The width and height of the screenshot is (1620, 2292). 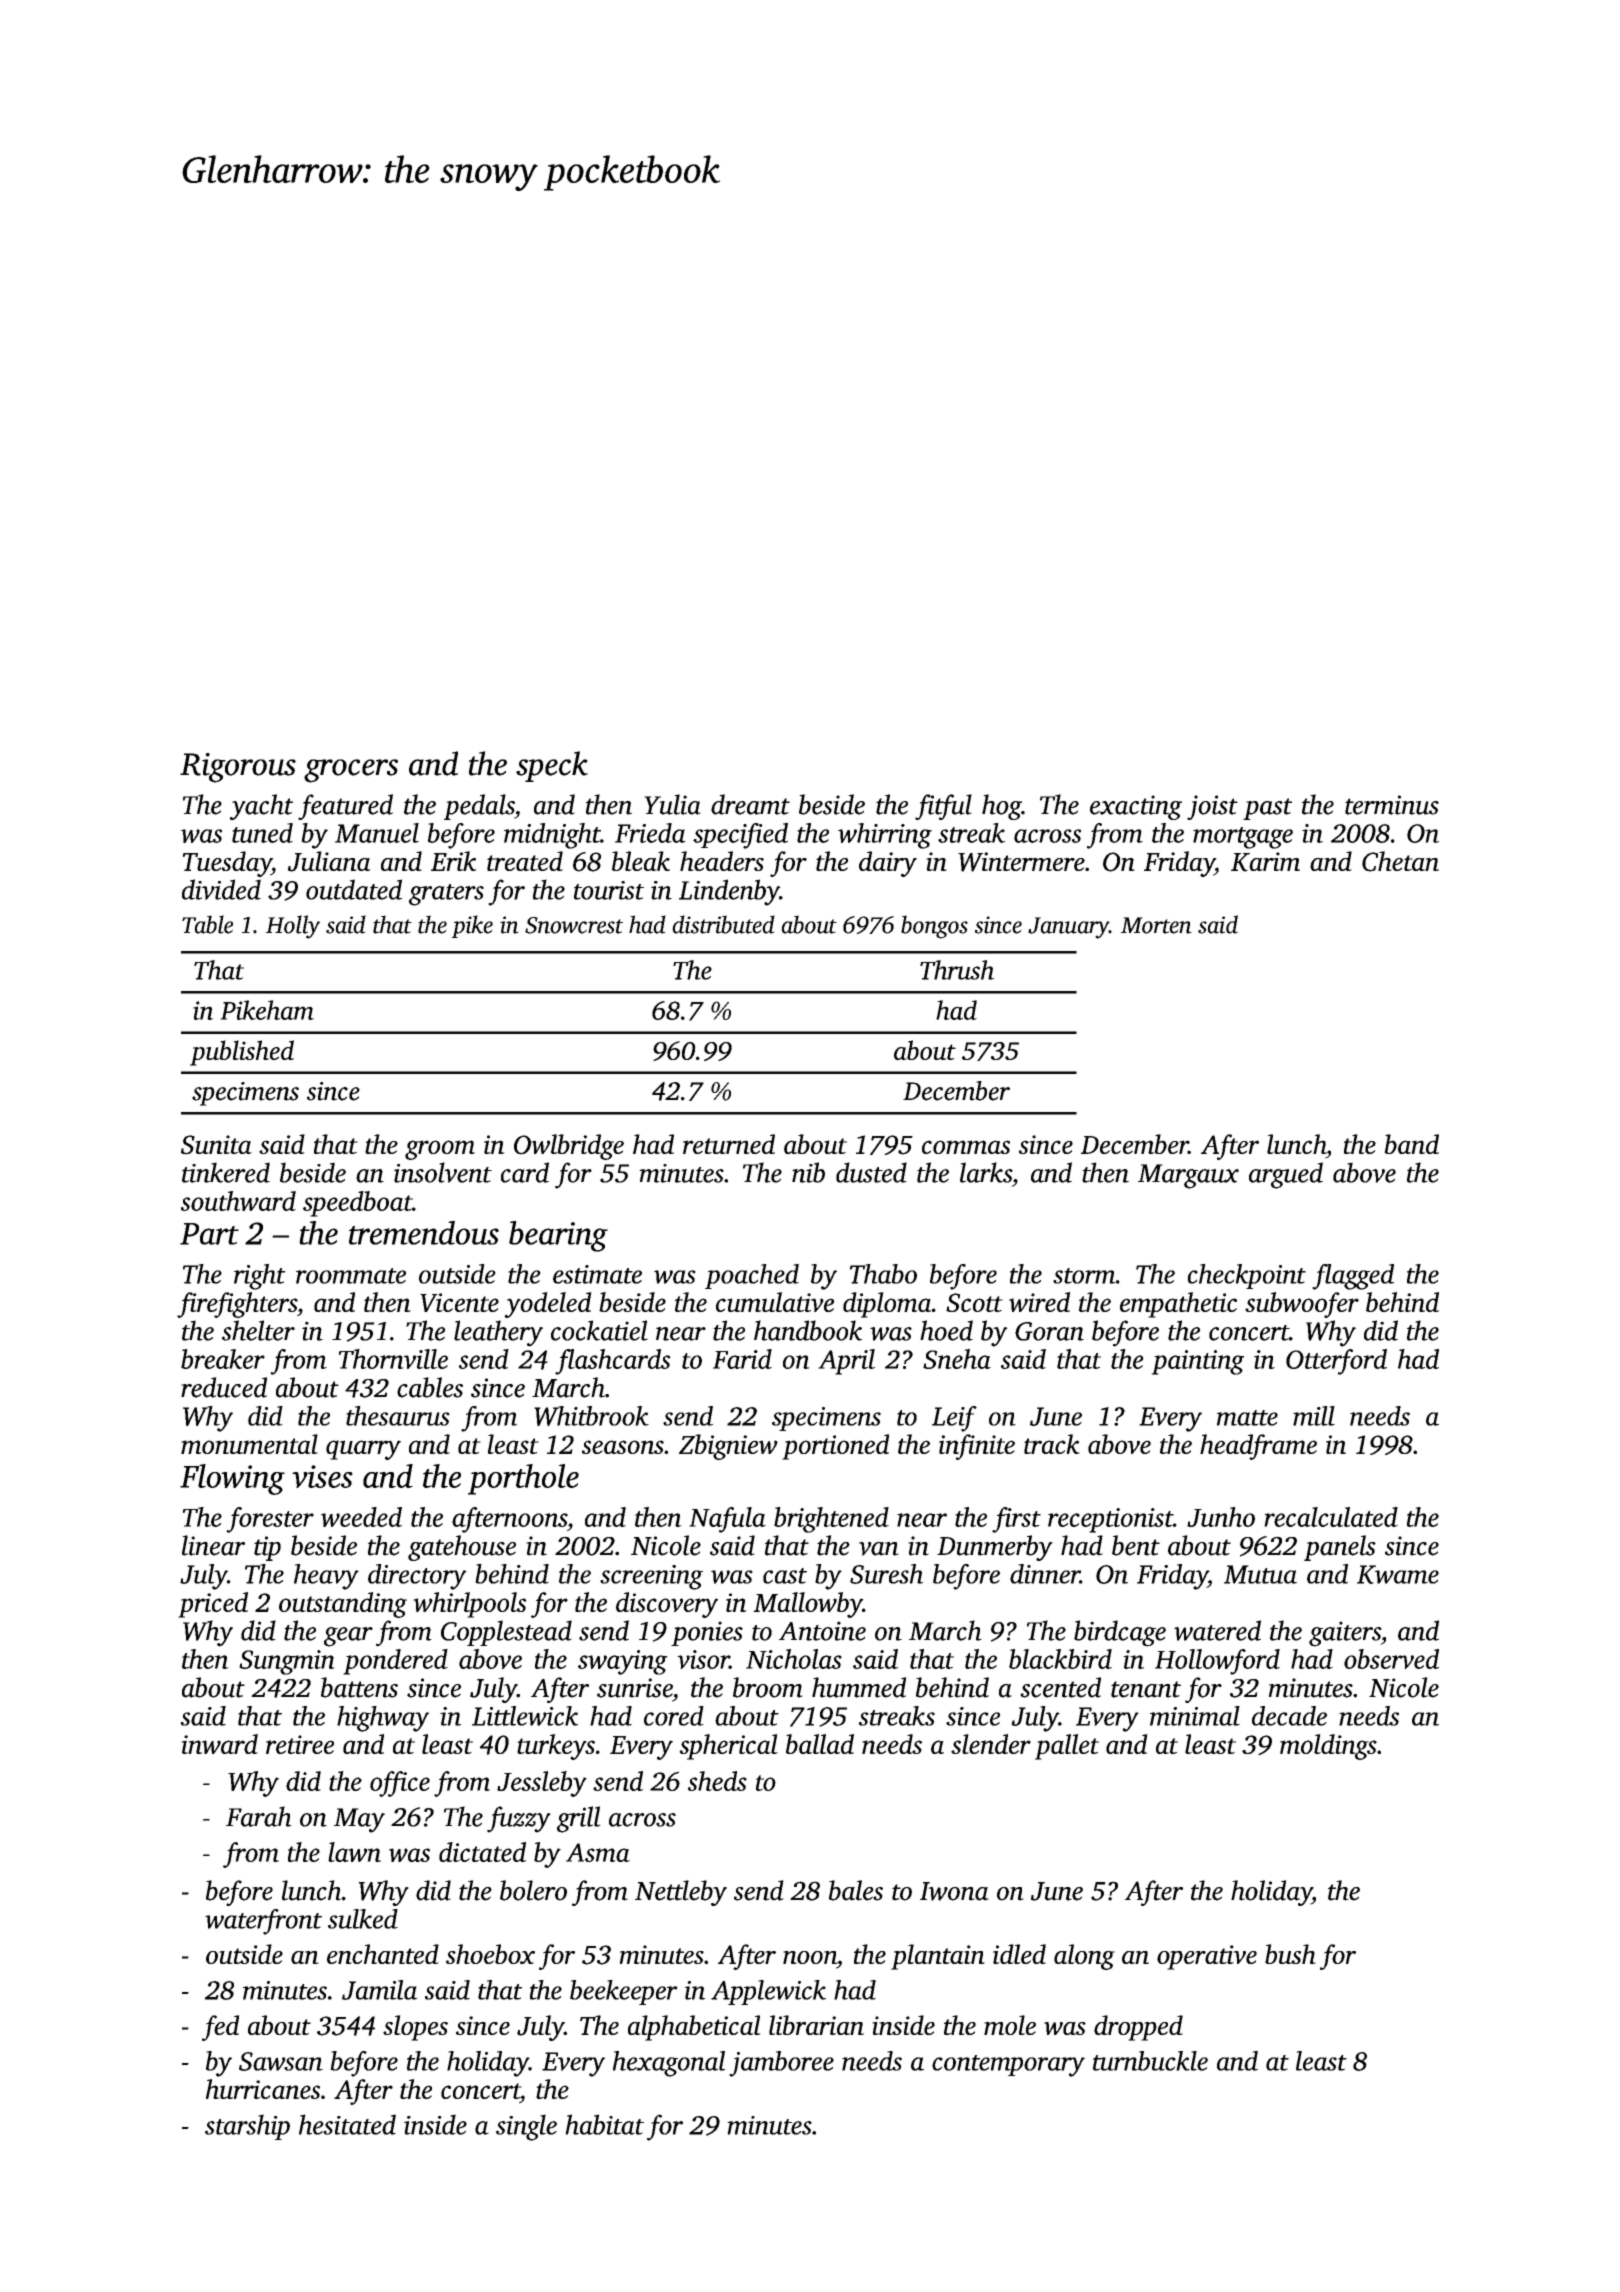 What do you see at coordinates (1156, 925) in the screenshot?
I see `Morten` at bounding box center [1156, 925].
